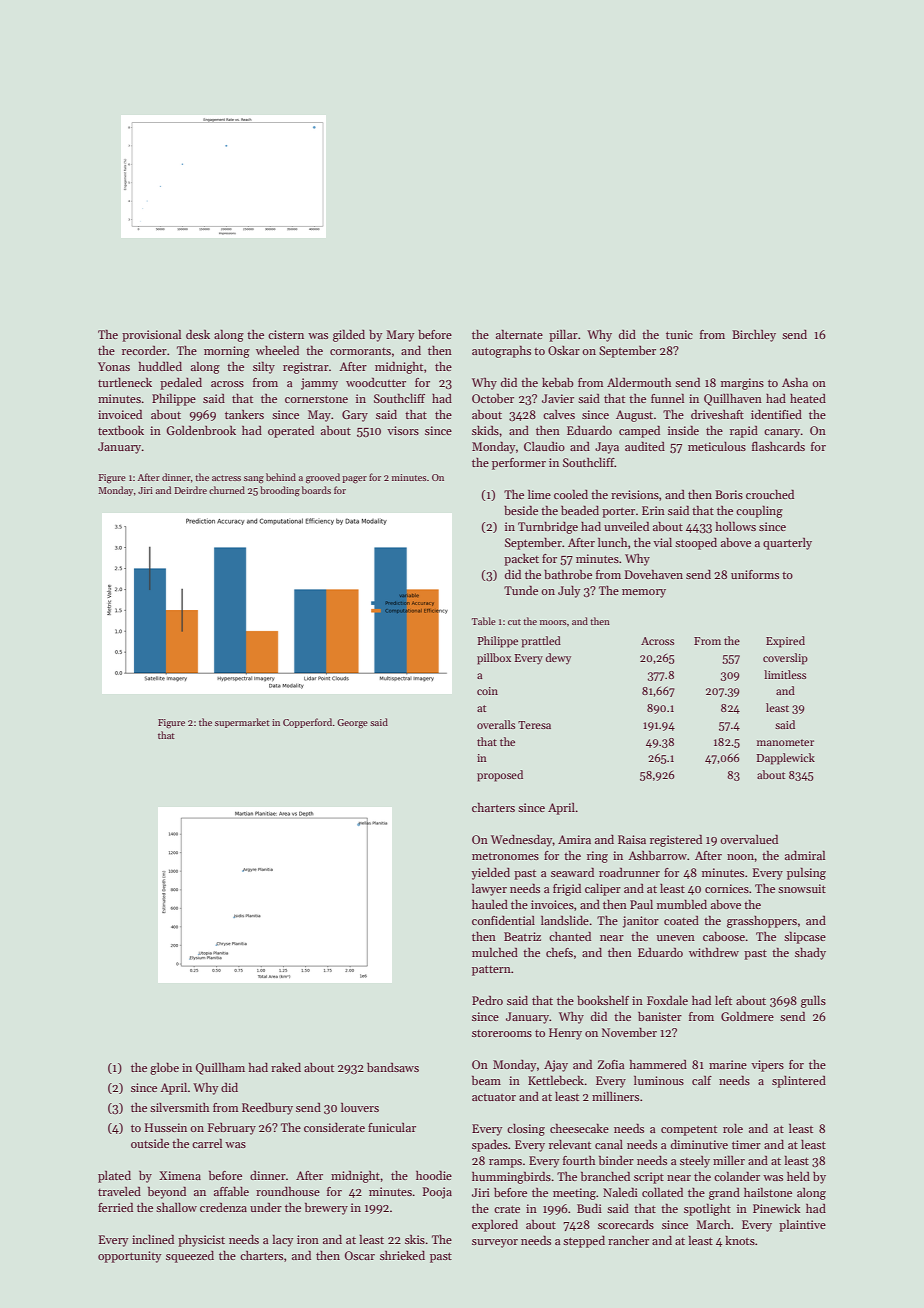  What do you see at coordinates (679, 334) in the screenshot?
I see `tunic` at bounding box center [679, 334].
